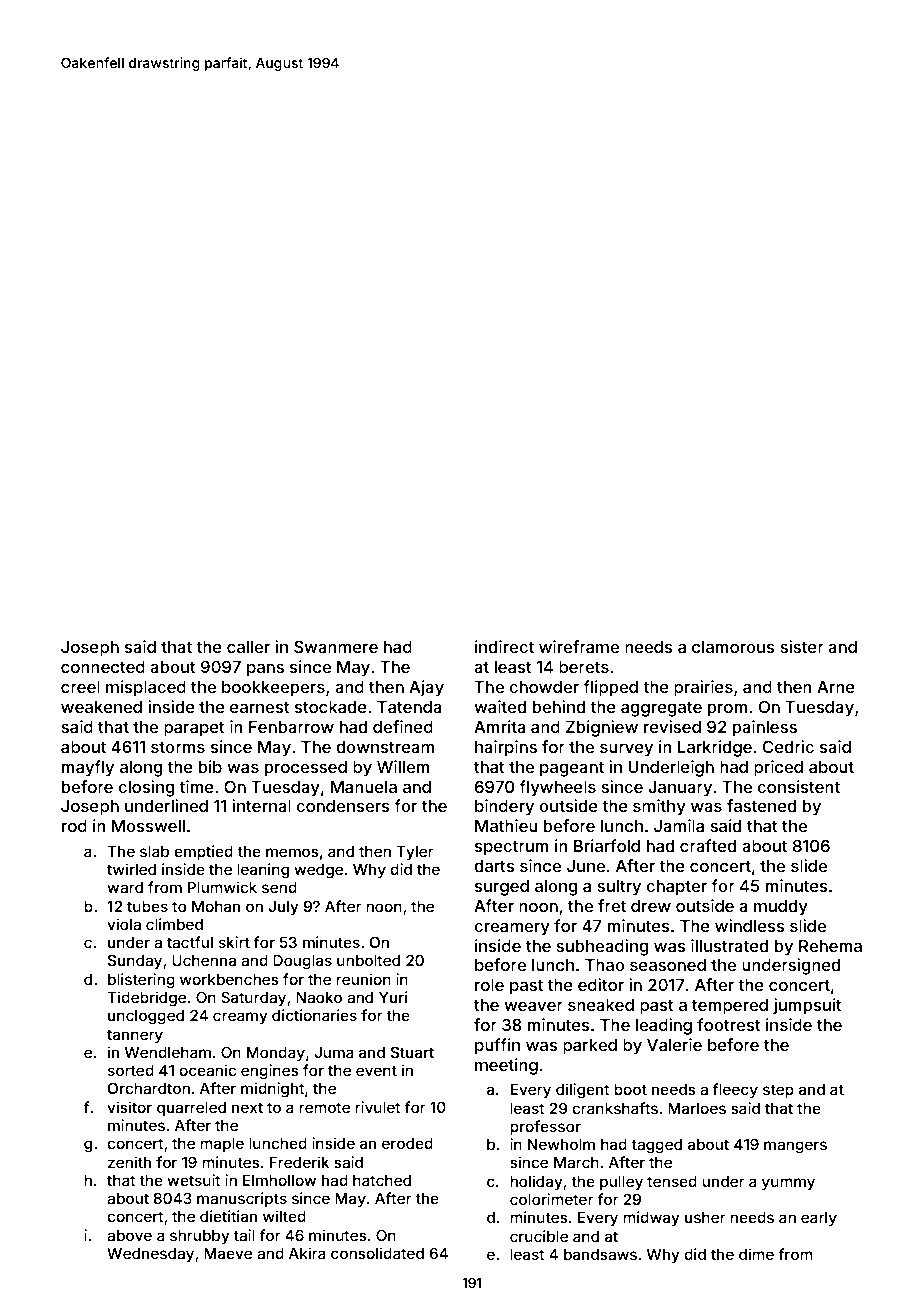 The height and width of the screenshot is (1308, 924). What do you see at coordinates (135, 1036) in the screenshot?
I see `tannery` at bounding box center [135, 1036].
